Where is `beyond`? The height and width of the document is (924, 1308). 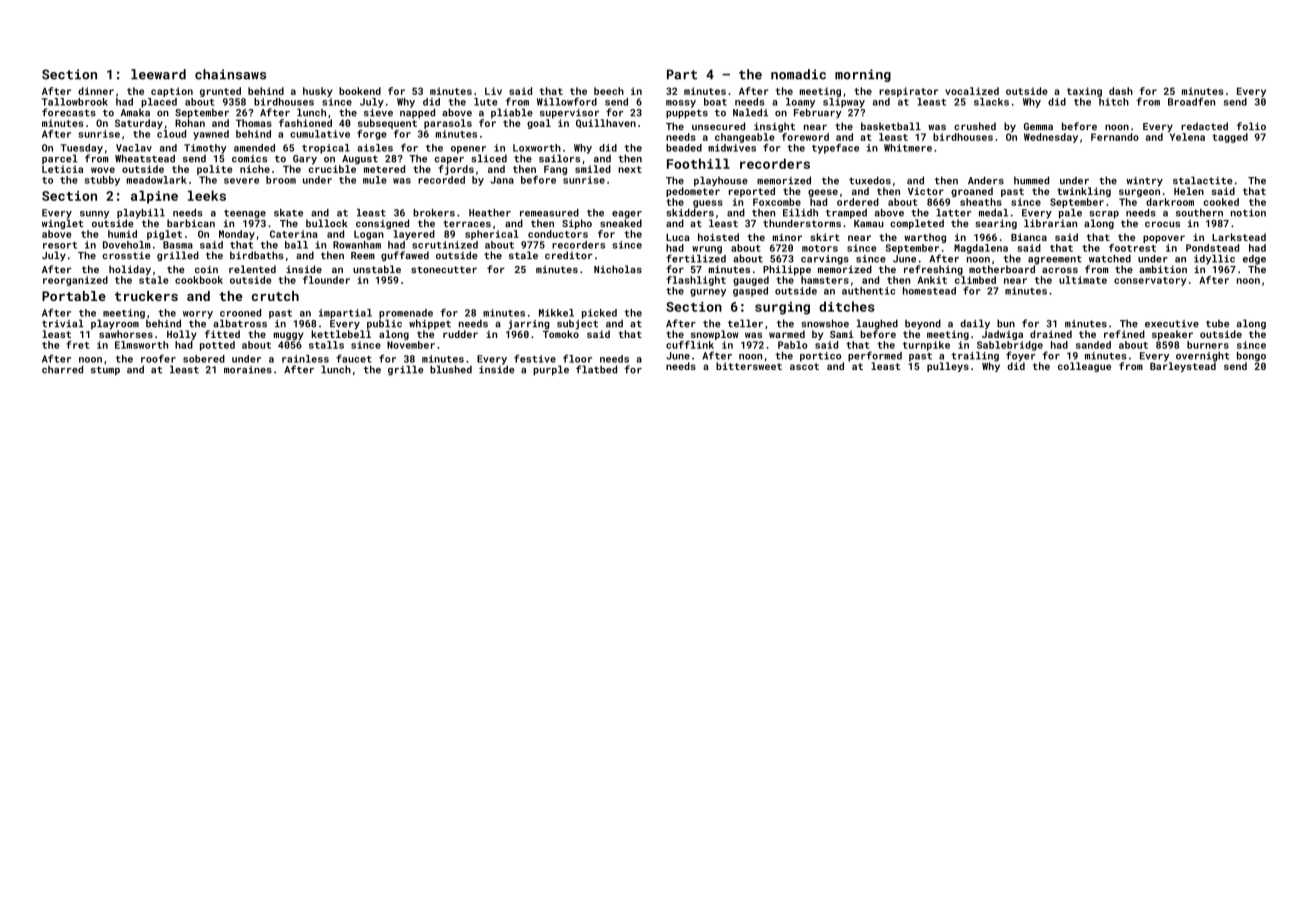
beyond is located at coordinates (923, 324).
